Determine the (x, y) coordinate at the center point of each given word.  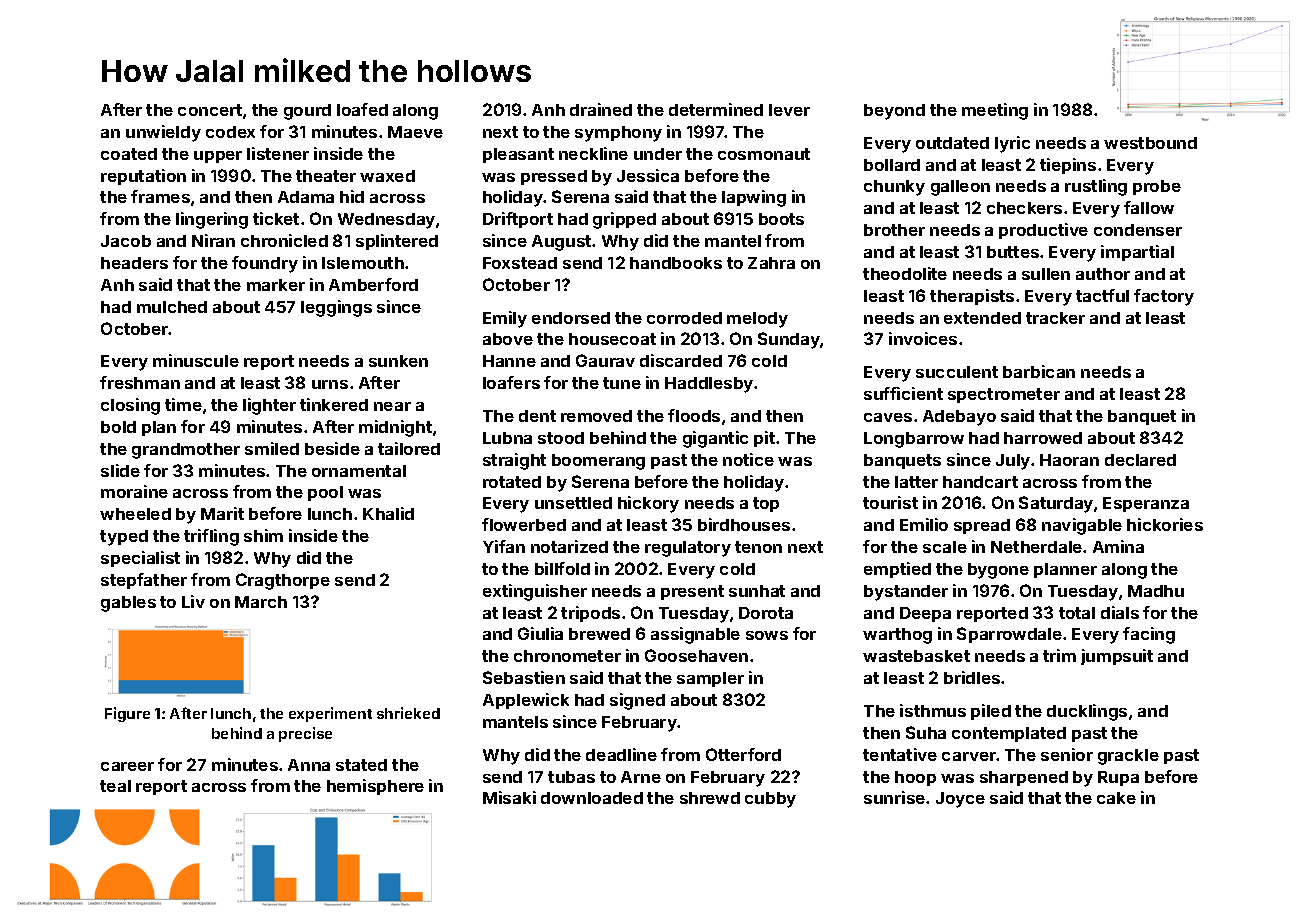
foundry (265, 264)
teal (115, 786)
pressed (554, 177)
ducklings (1087, 712)
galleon (960, 188)
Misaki (509, 797)
